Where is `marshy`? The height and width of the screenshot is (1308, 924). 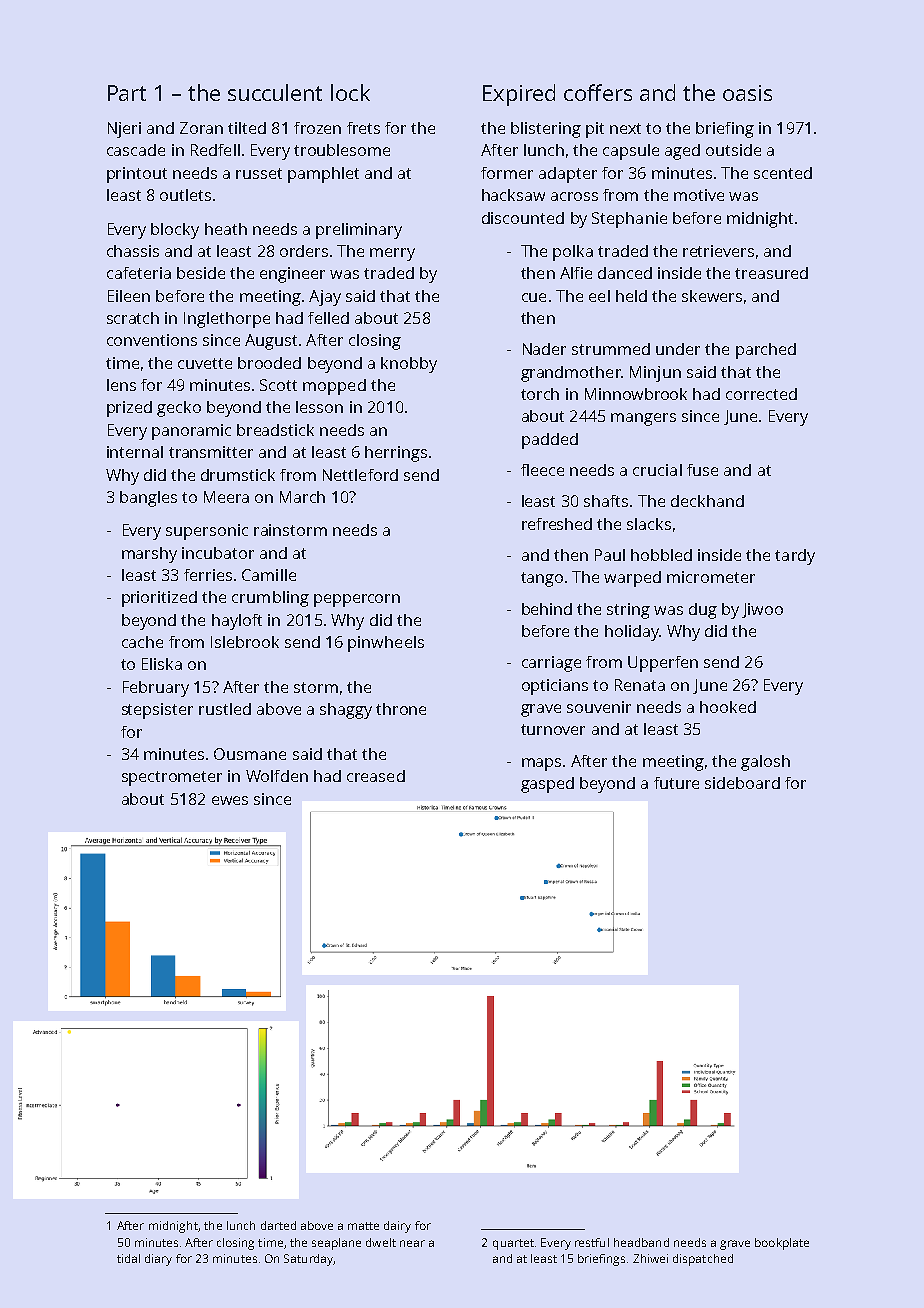 marshy is located at coordinates (149, 555).
